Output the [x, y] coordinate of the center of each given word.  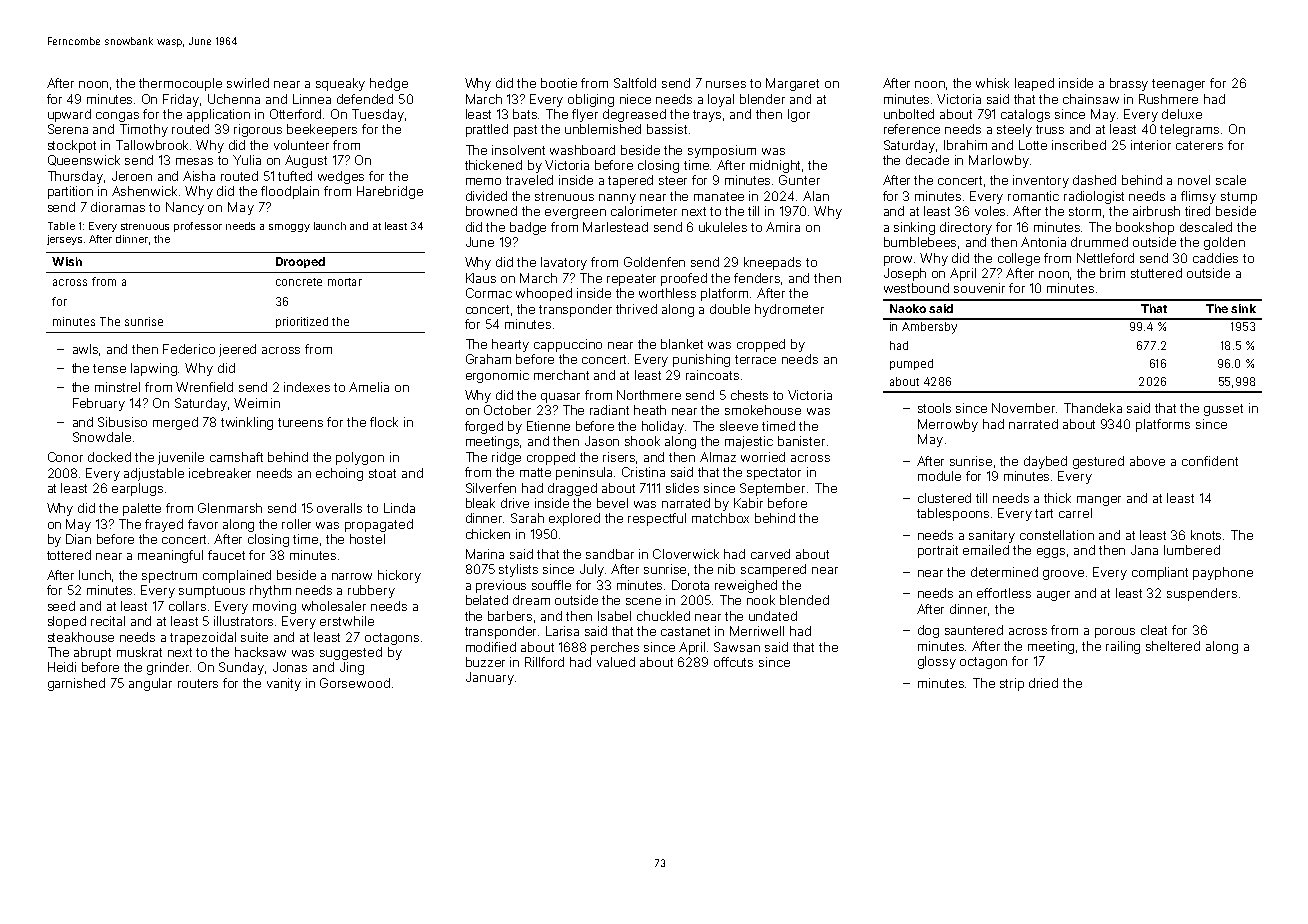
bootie [559, 83]
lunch [95, 575]
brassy [1129, 84]
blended [804, 600]
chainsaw [1091, 99]
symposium [722, 151]
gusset [1223, 410]
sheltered [1173, 646]
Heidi [62, 667]
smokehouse [763, 410]
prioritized [302, 322]
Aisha [199, 176]
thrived [636, 309]
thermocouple [180, 84]
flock [384, 422]
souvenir [979, 288]
